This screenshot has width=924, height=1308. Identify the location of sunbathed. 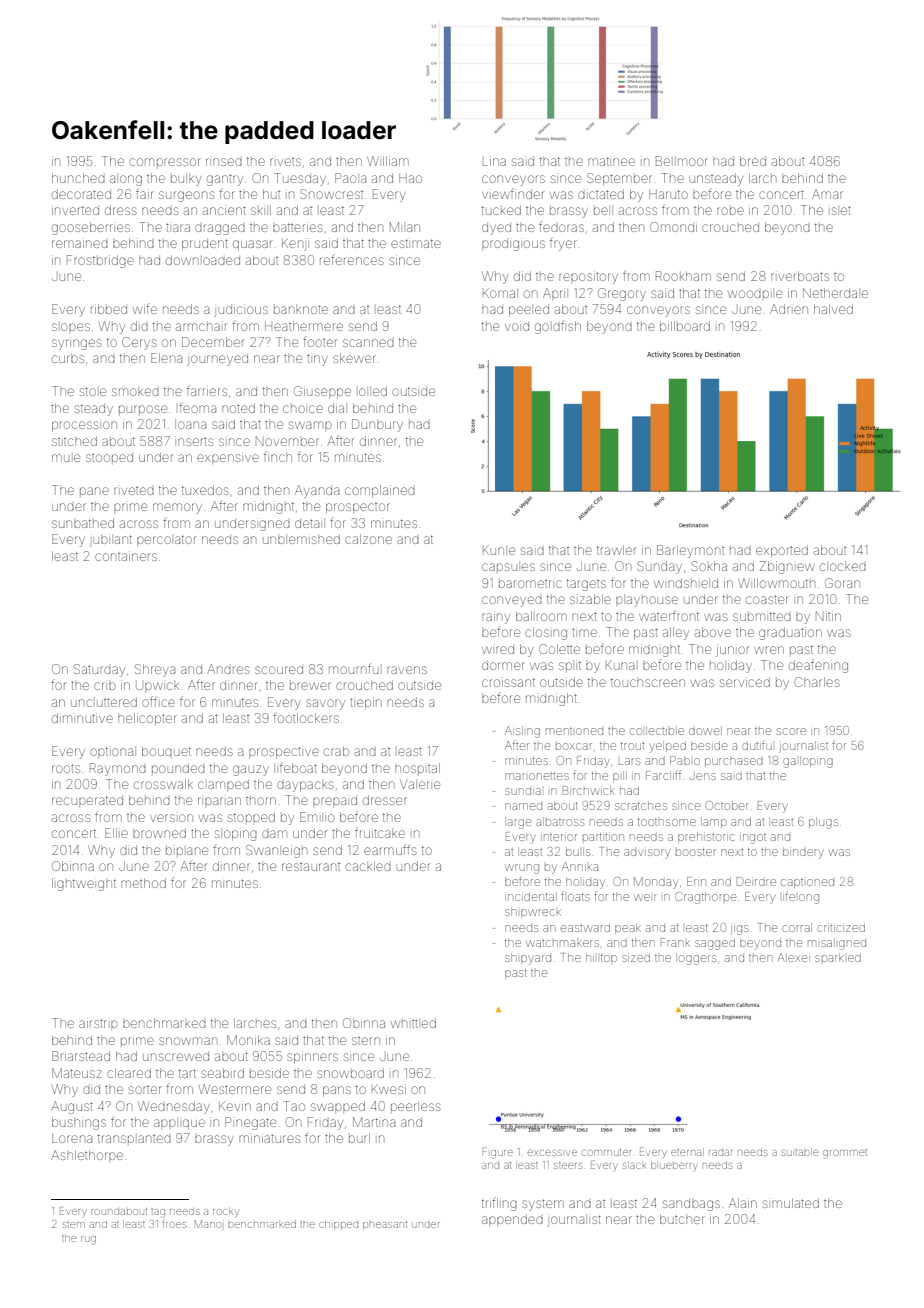
(83, 523).
